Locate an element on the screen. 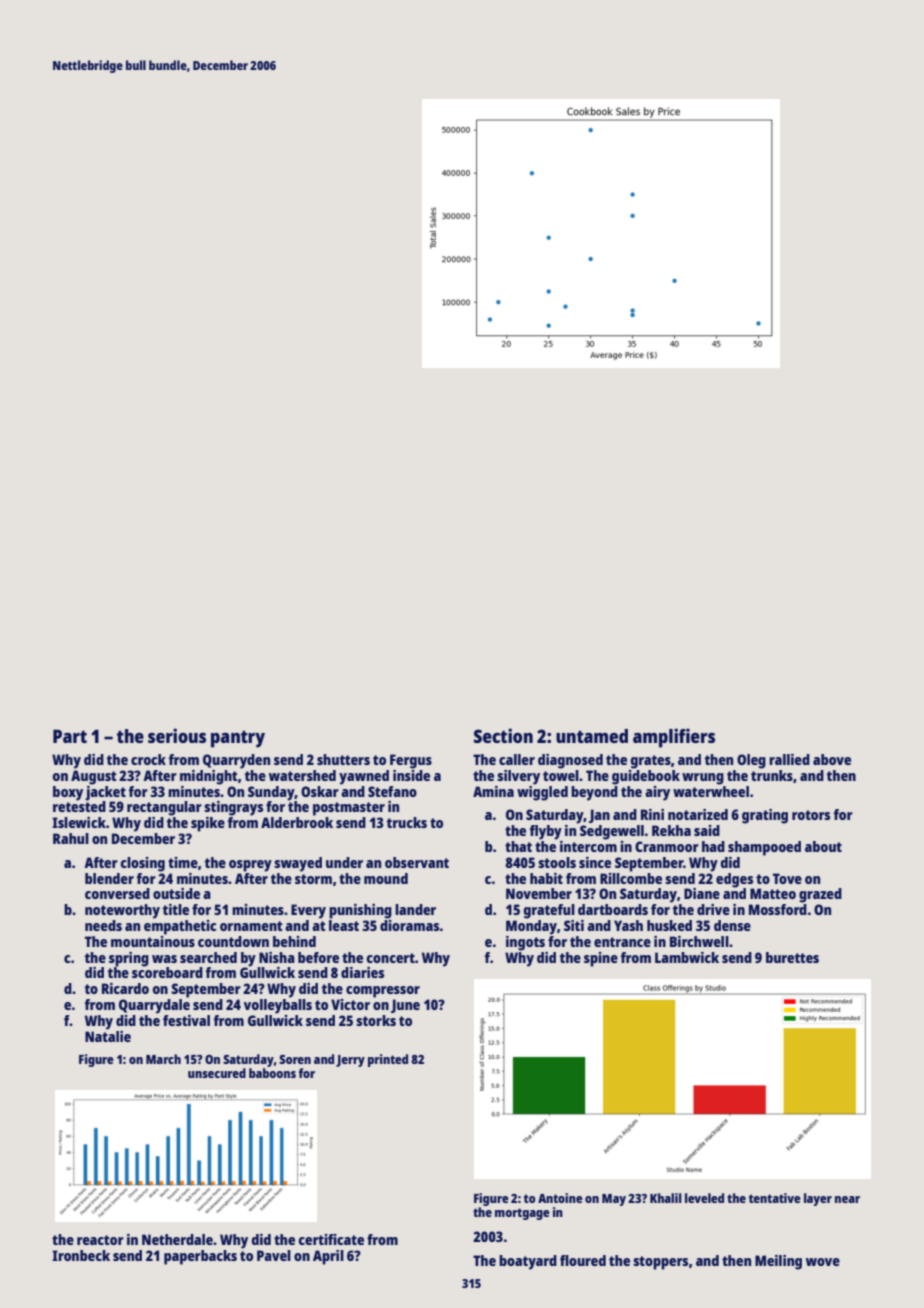  Antoine is located at coordinates (560, 1198).
